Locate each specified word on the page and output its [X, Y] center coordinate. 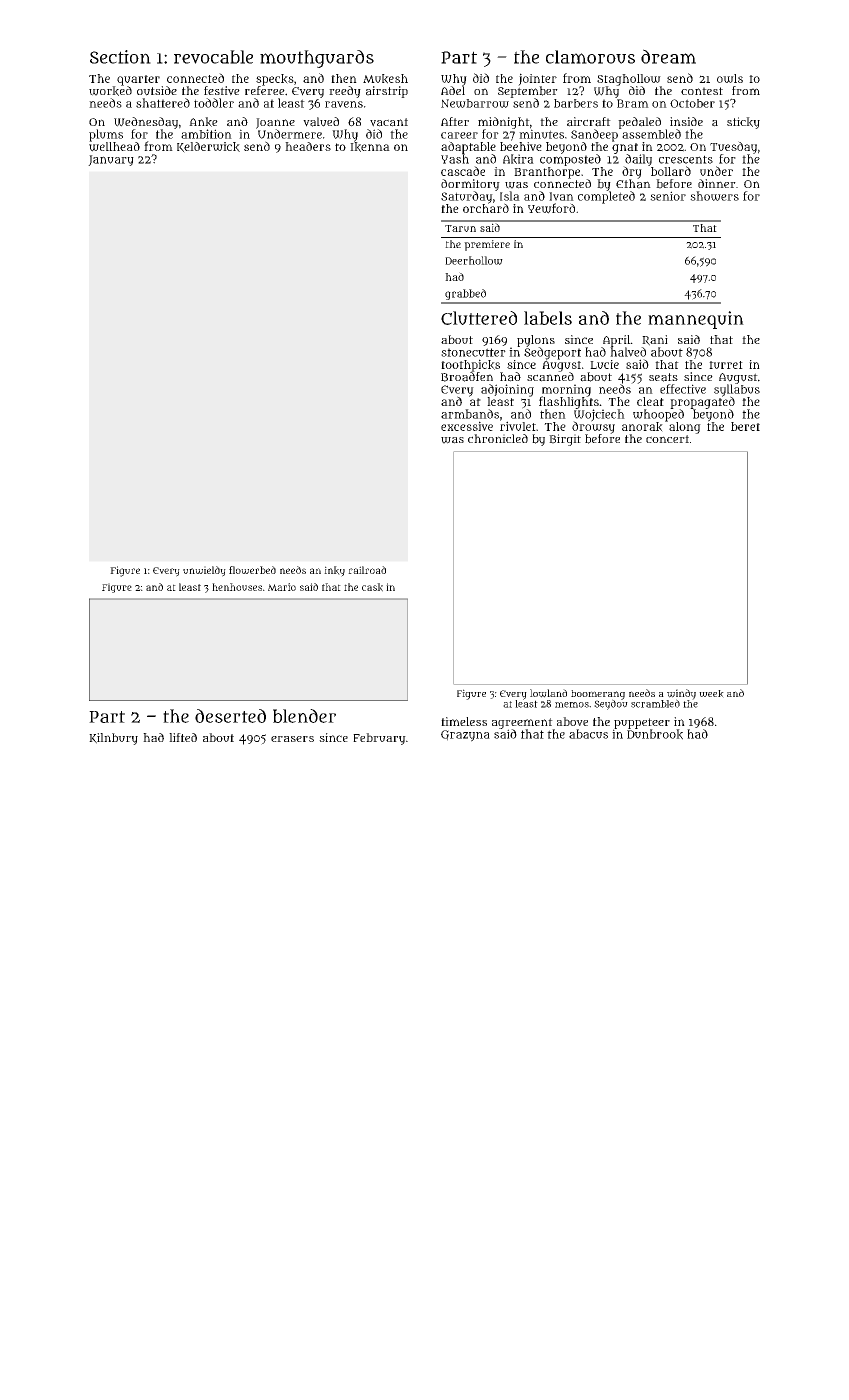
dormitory [470, 185]
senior [668, 196]
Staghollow [629, 80]
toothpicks [470, 365]
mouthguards [317, 59]
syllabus [737, 390]
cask [372, 587]
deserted [230, 716]
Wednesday [146, 123]
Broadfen [467, 377]
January [111, 160]
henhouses [237, 587]
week [711, 694]
